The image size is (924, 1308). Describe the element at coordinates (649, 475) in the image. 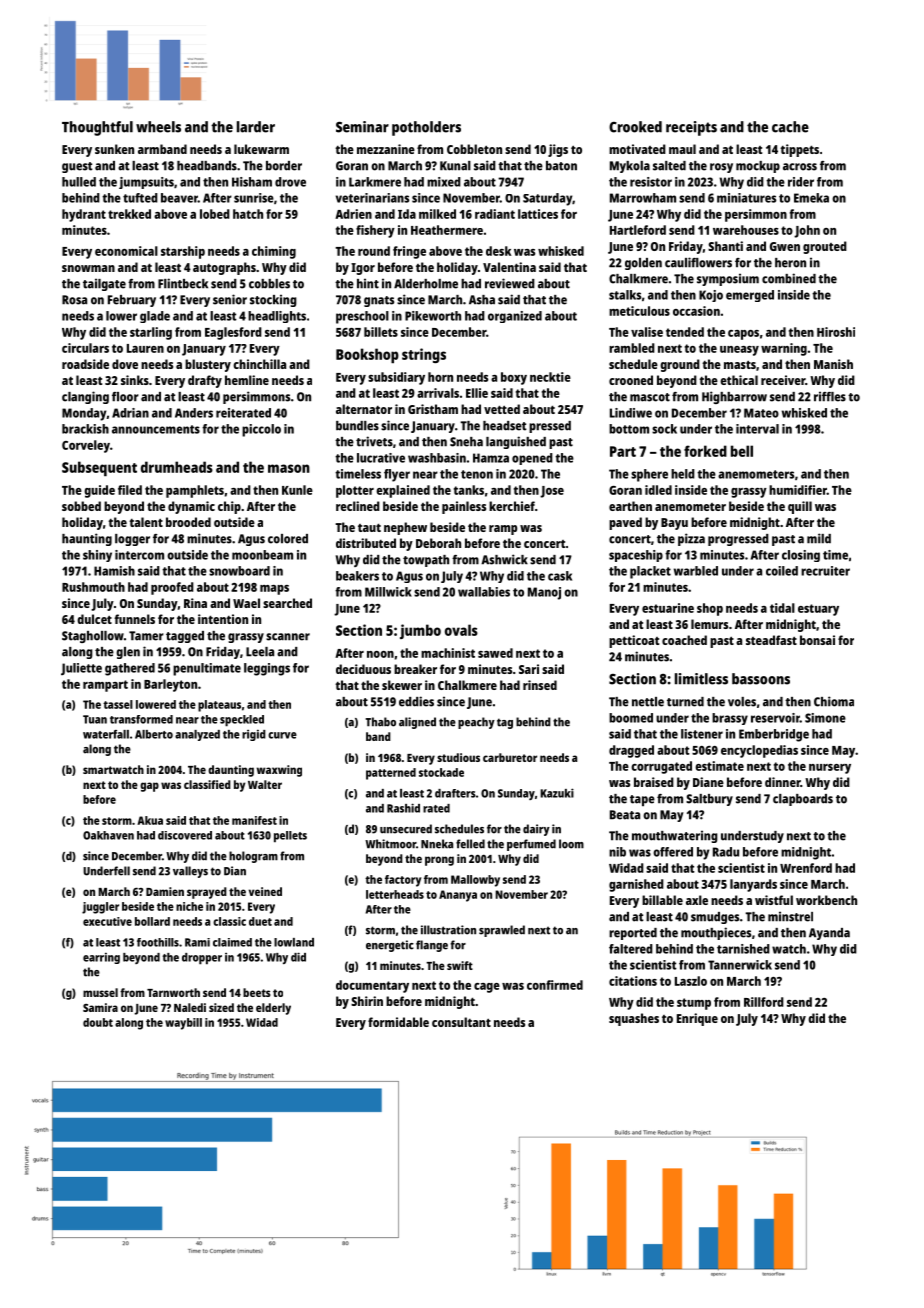

I see `sphere` at that location.
